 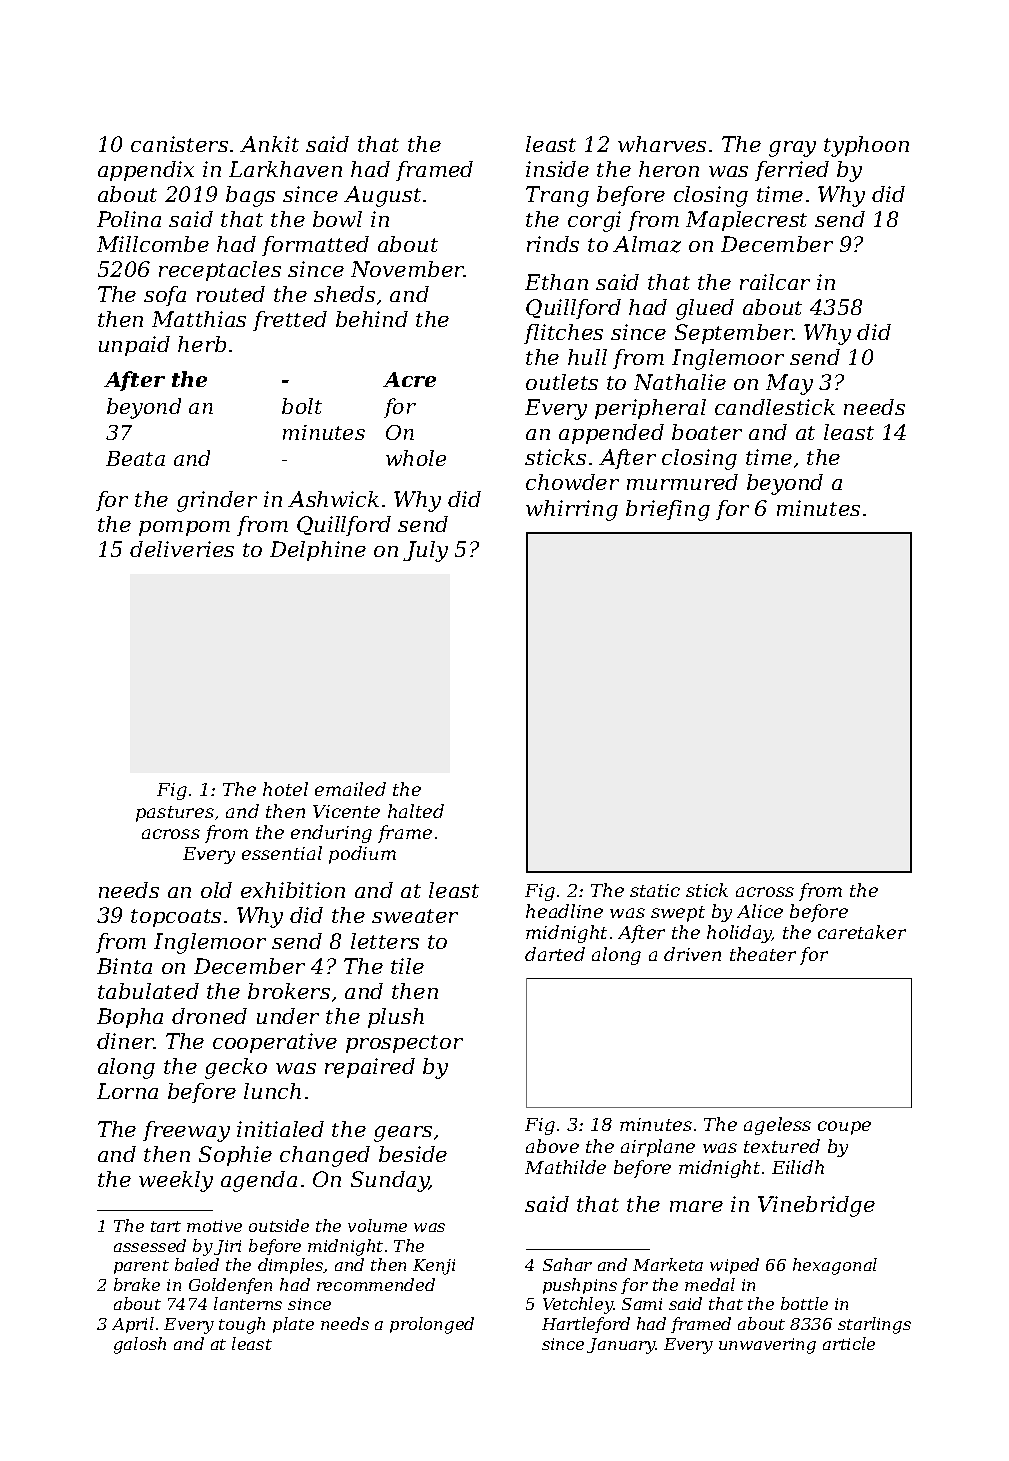 I want to click on Binta, so click(x=124, y=966).
